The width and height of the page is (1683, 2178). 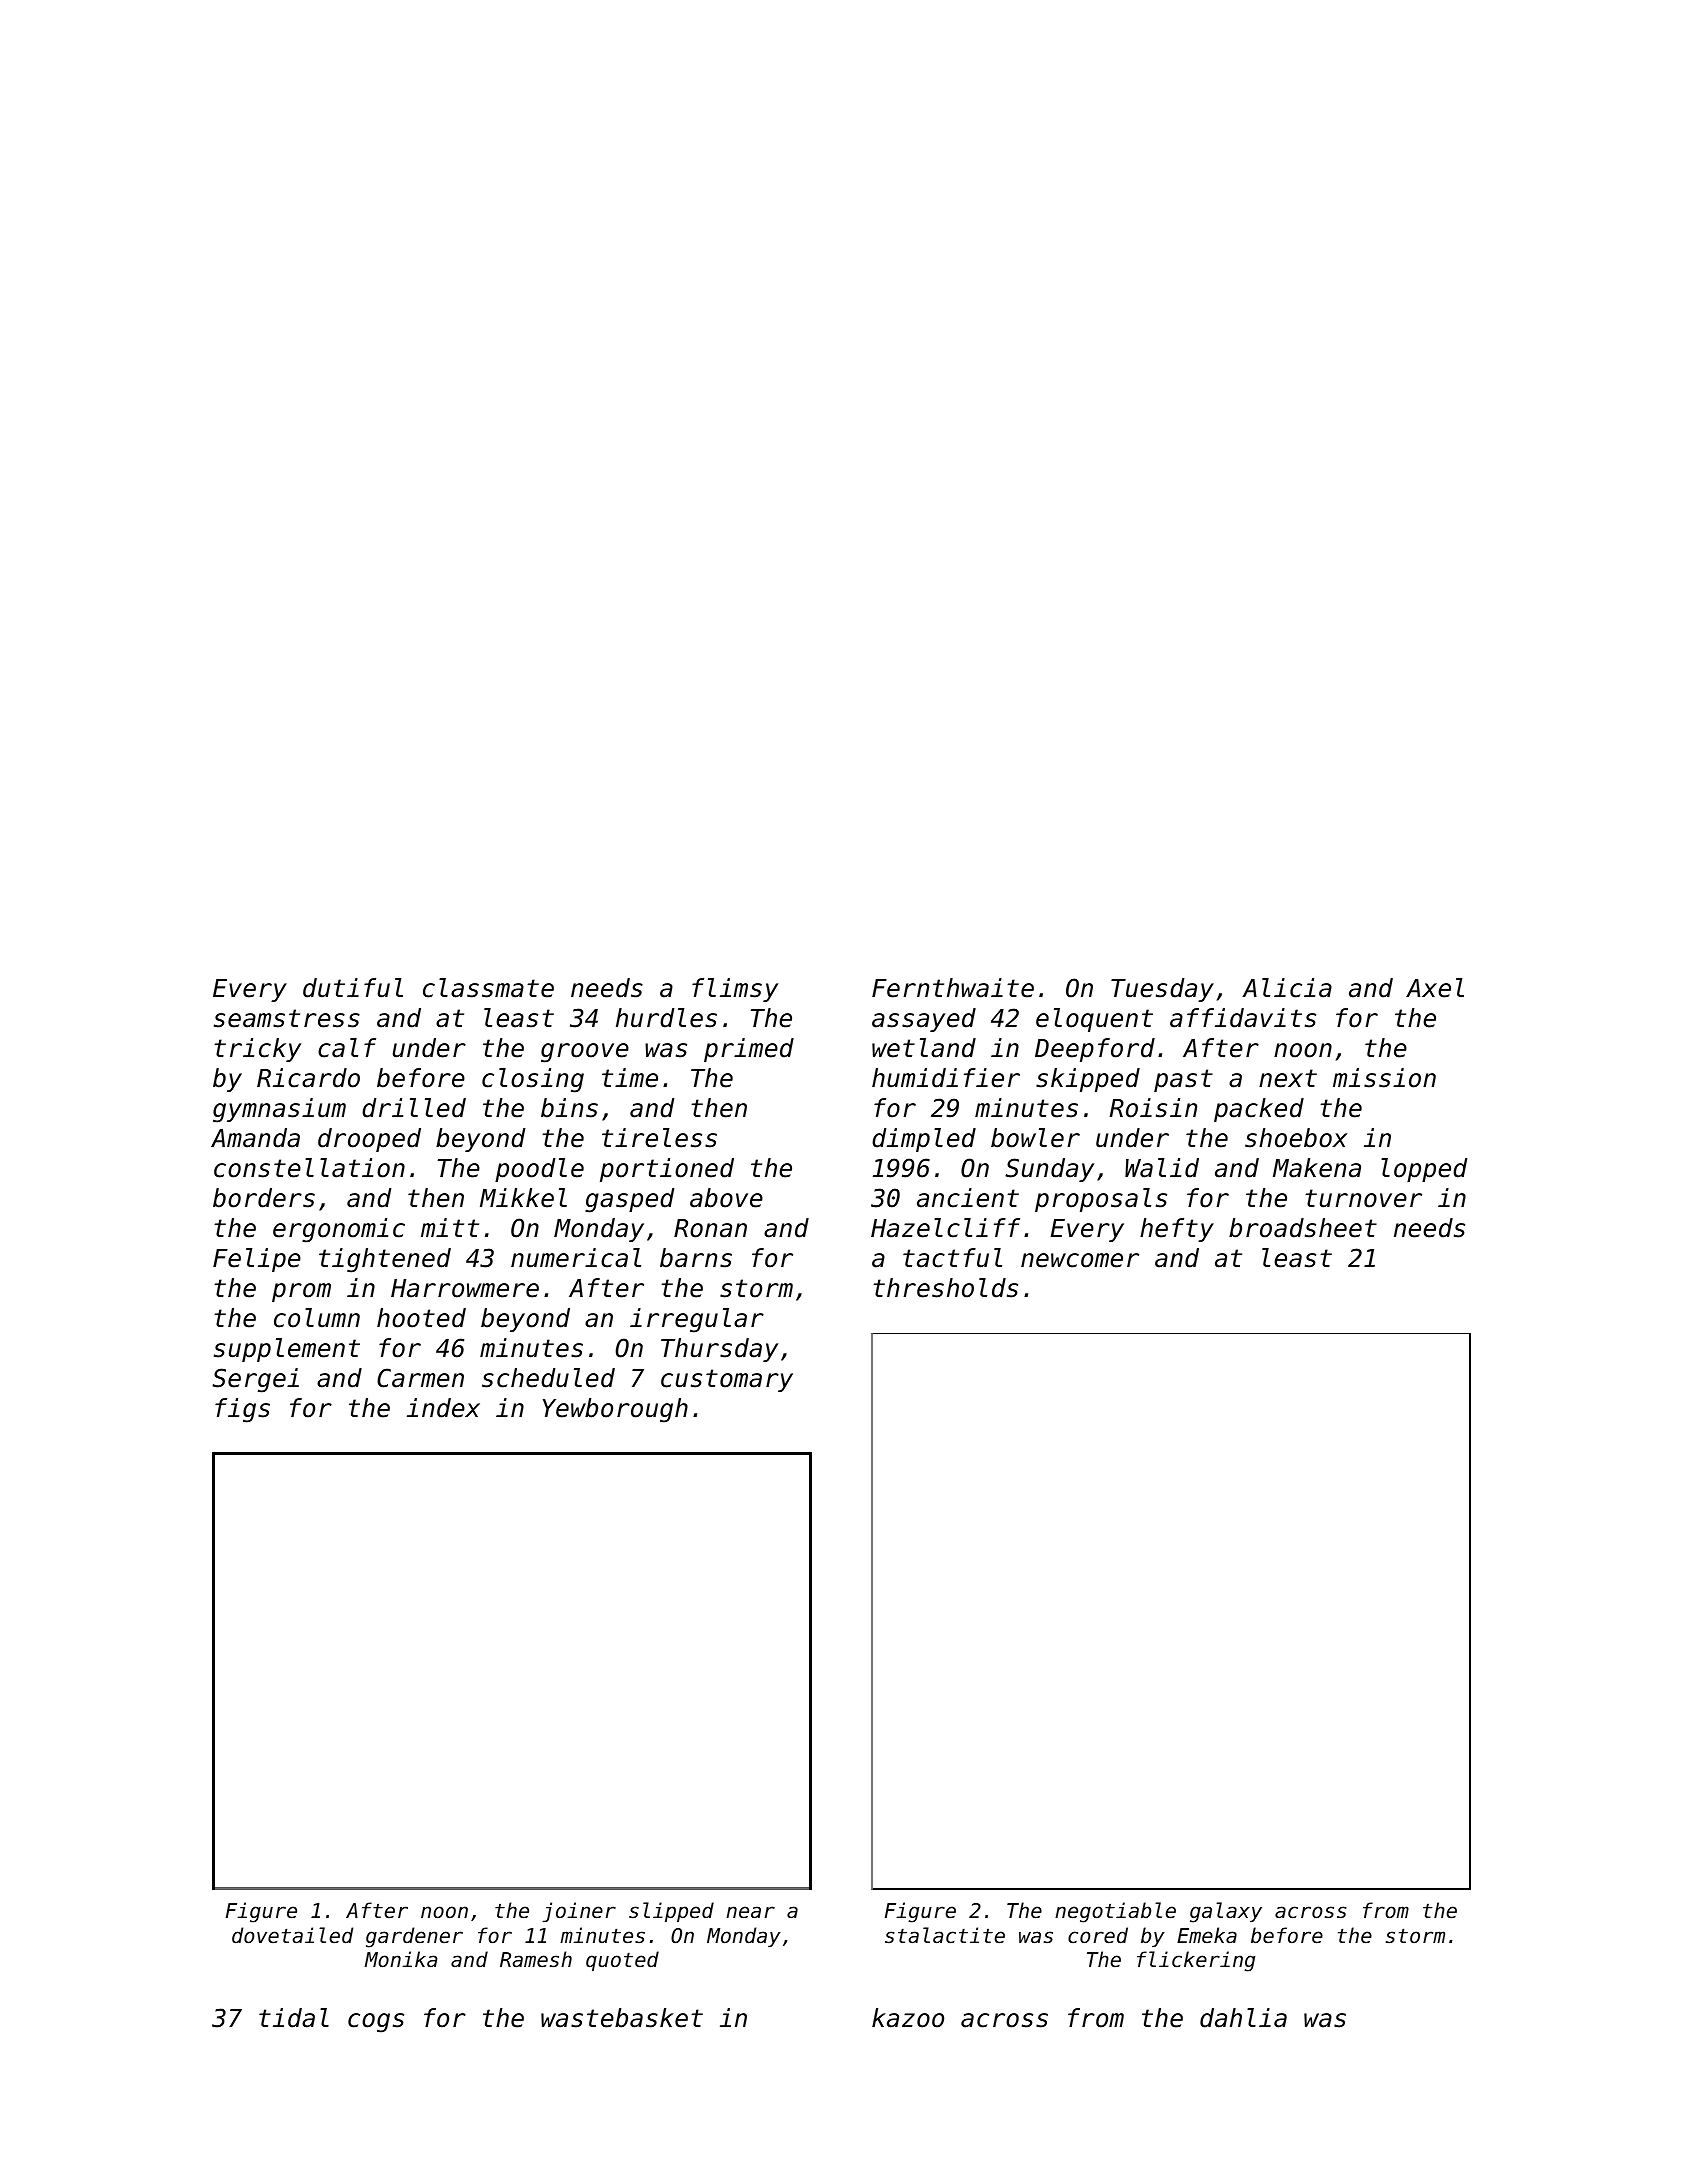 What do you see at coordinates (292, 1935) in the page?
I see `dovetailed` at bounding box center [292, 1935].
